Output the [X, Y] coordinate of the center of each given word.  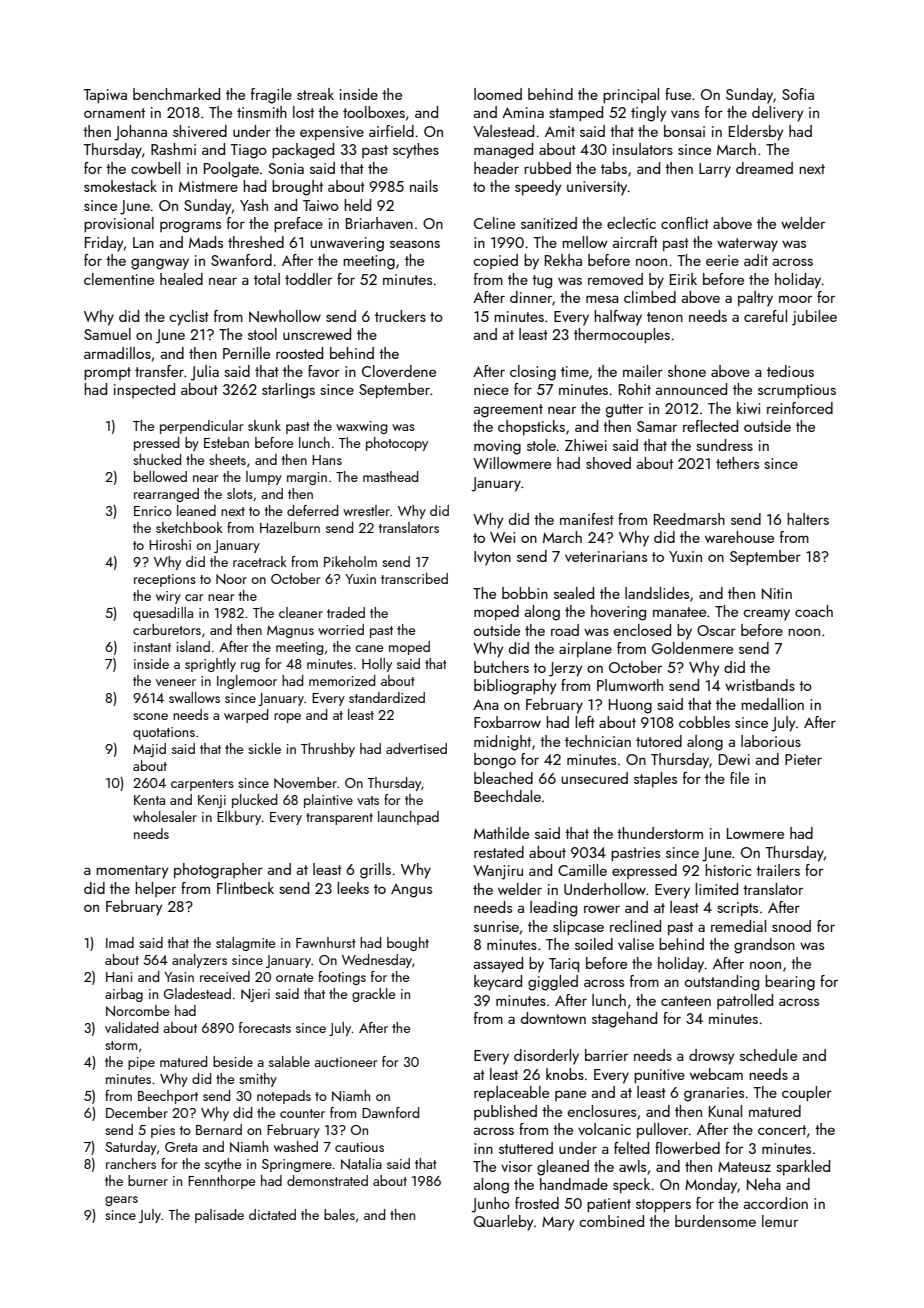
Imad [120, 942]
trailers [778, 870]
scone [150, 716]
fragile [271, 96]
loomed [498, 94]
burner [148, 1180]
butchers [501, 667]
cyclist [189, 318]
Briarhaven [379, 223]
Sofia [798, 94]
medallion [772, 704]
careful [765, 316]
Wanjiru [498, 872]
